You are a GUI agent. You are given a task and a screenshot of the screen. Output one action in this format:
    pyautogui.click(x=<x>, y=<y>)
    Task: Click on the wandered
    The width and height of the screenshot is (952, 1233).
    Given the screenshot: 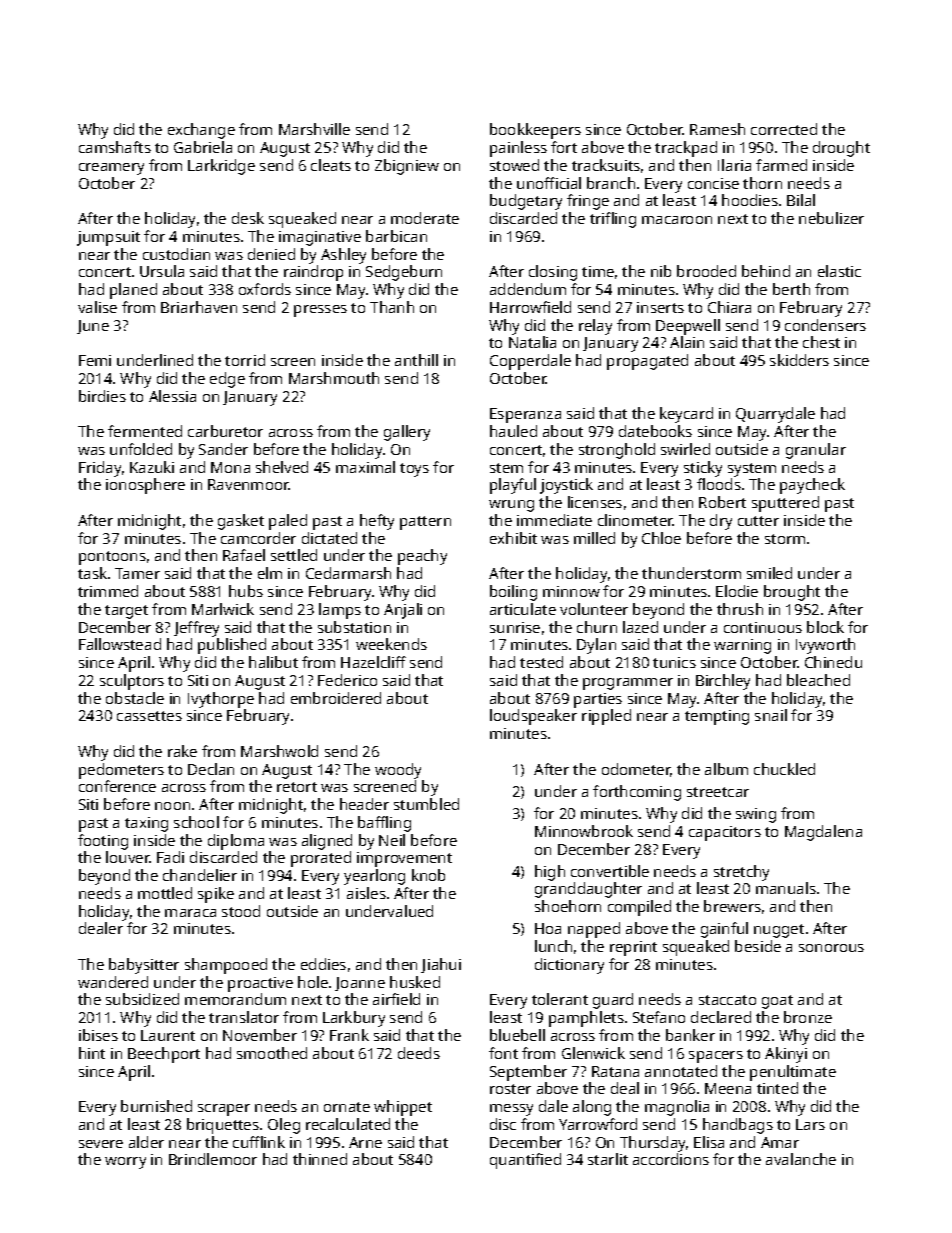 What is the action you would take?
    pyautogui.click(x=113, y=982)
